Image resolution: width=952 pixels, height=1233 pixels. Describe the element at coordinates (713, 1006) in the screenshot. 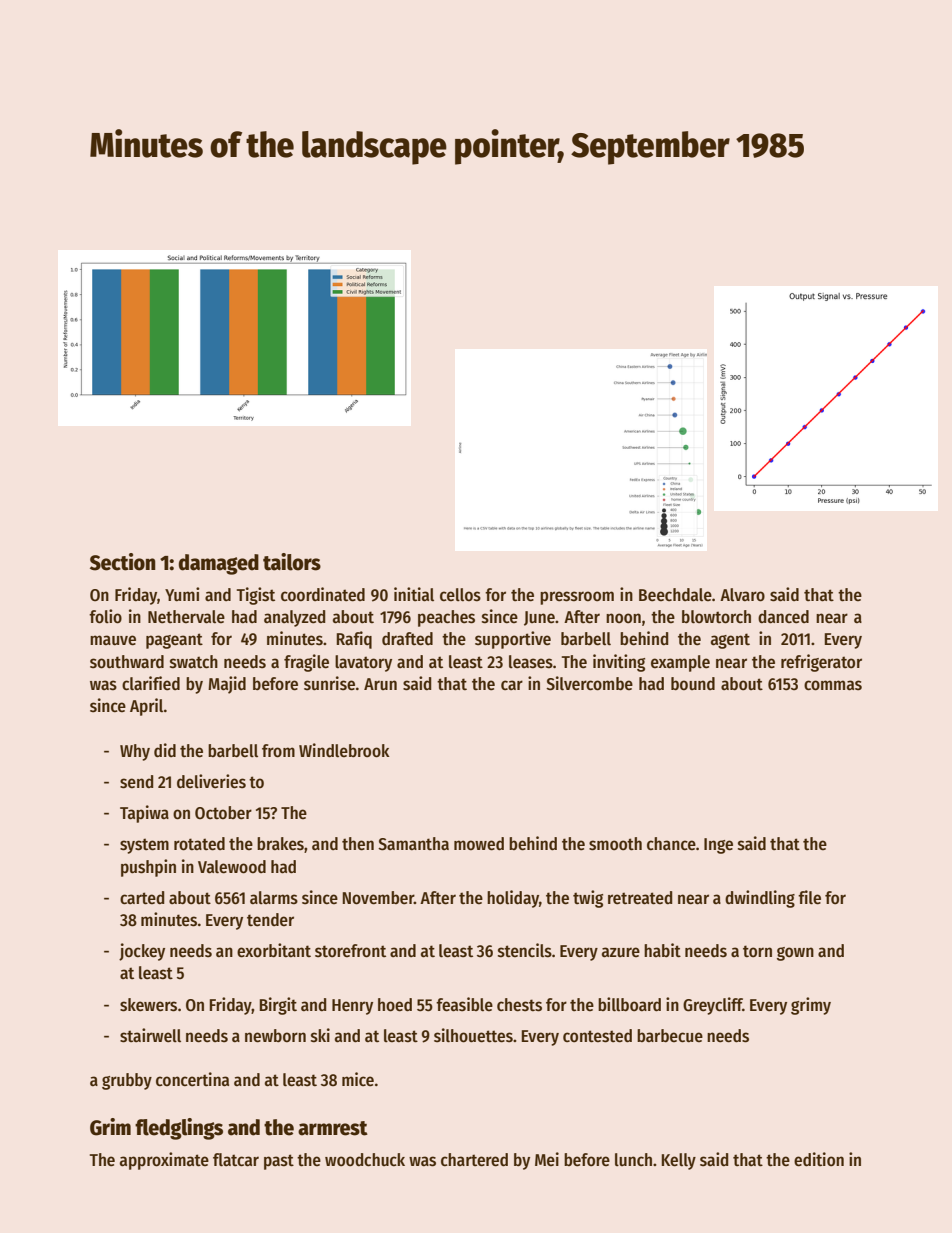

I see `Greycliff` at that location.
